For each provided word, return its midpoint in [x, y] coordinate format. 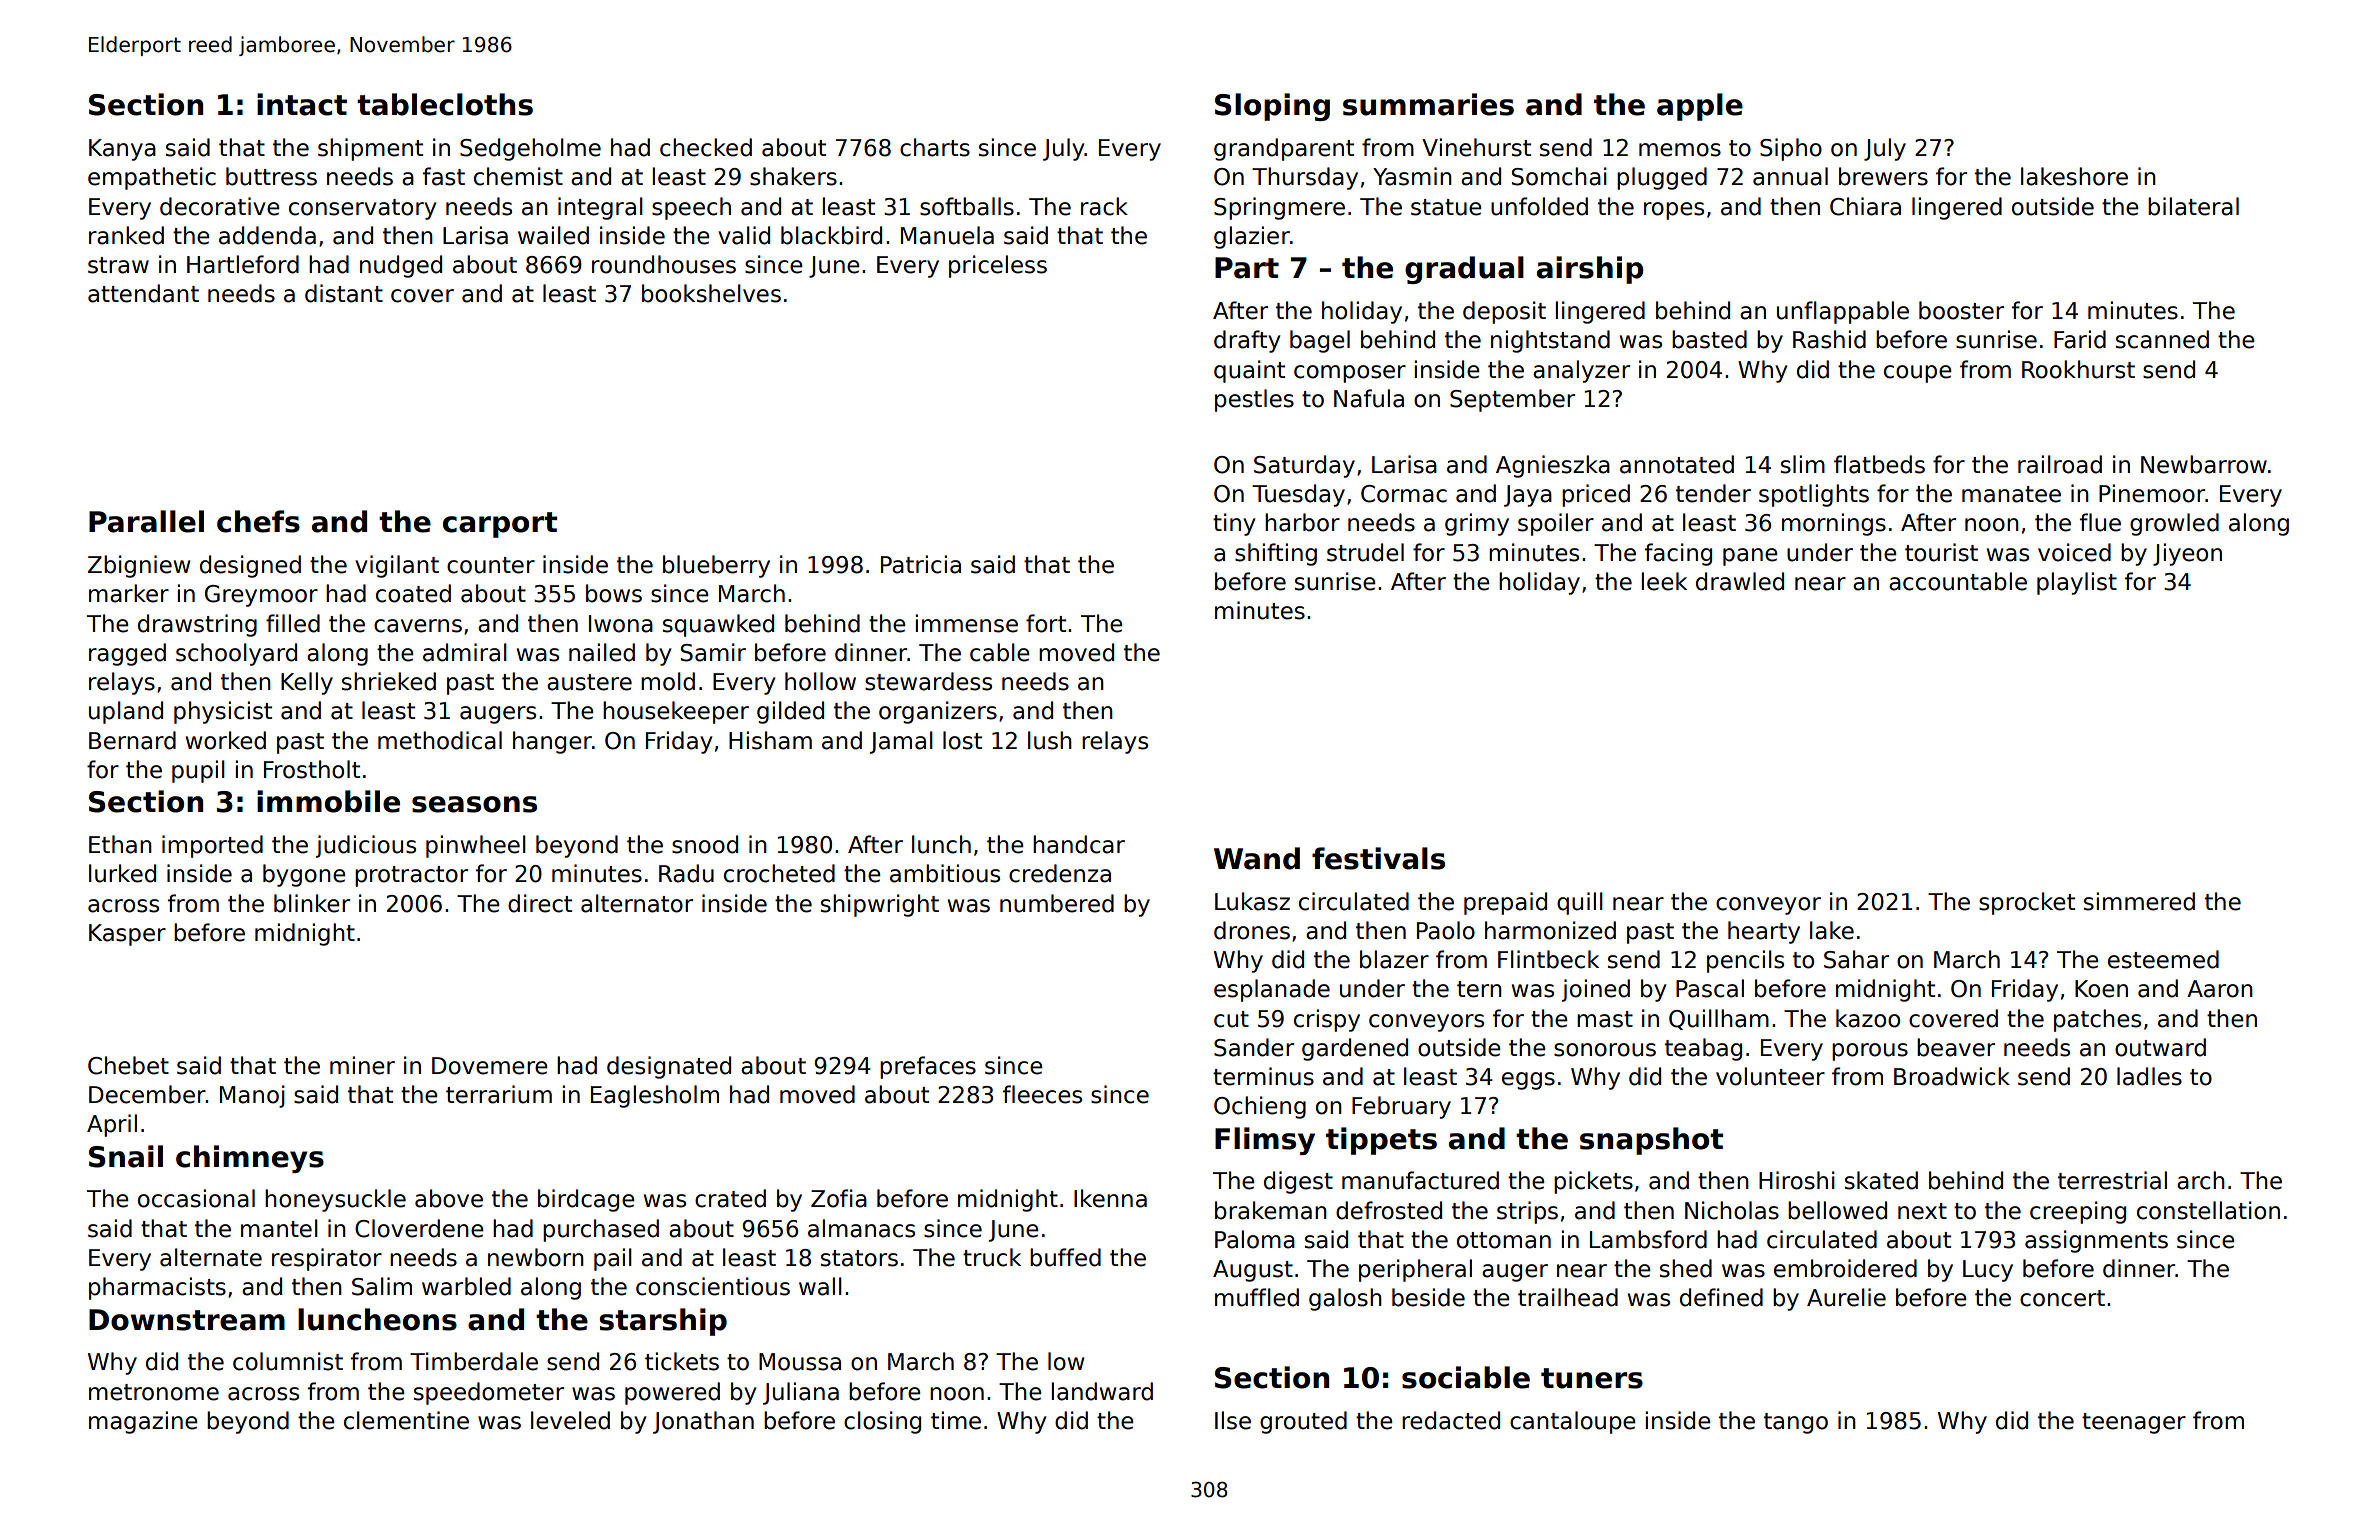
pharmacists [157, 1288]
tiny [1234, 524]
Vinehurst [1476, 147]
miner [362, 1065]
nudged [401, 266]
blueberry [716, 566]
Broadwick [1952, 1076]
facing [1678, 554]
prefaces [928, 1067]
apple [1700, 107]
